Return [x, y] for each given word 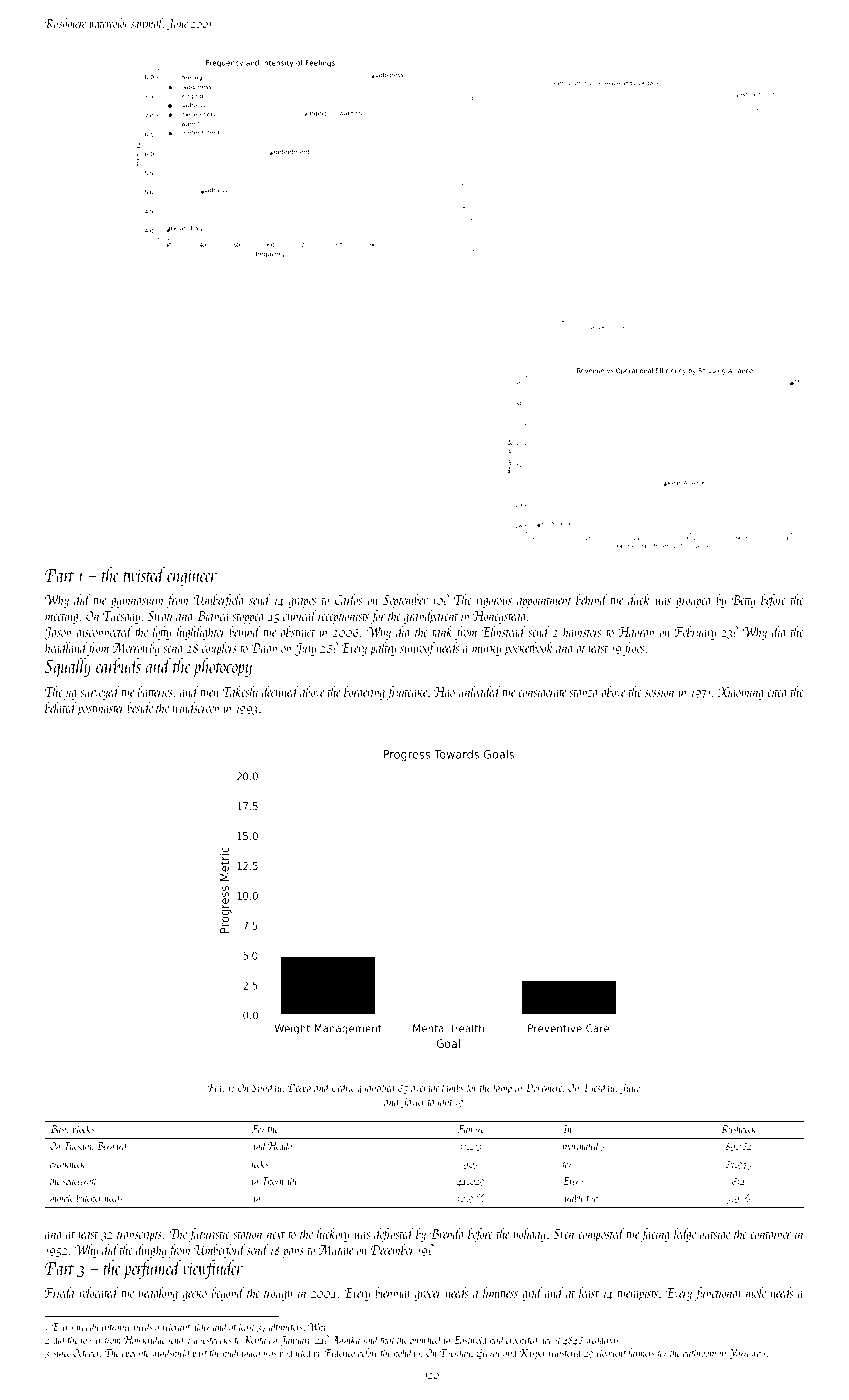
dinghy [151, 1251]
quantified [377, 1088]
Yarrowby [747, 1354]
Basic [60, 1129]
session [659, 692]
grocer [428, 1296]
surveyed [100, 693]
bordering [364, 693]
